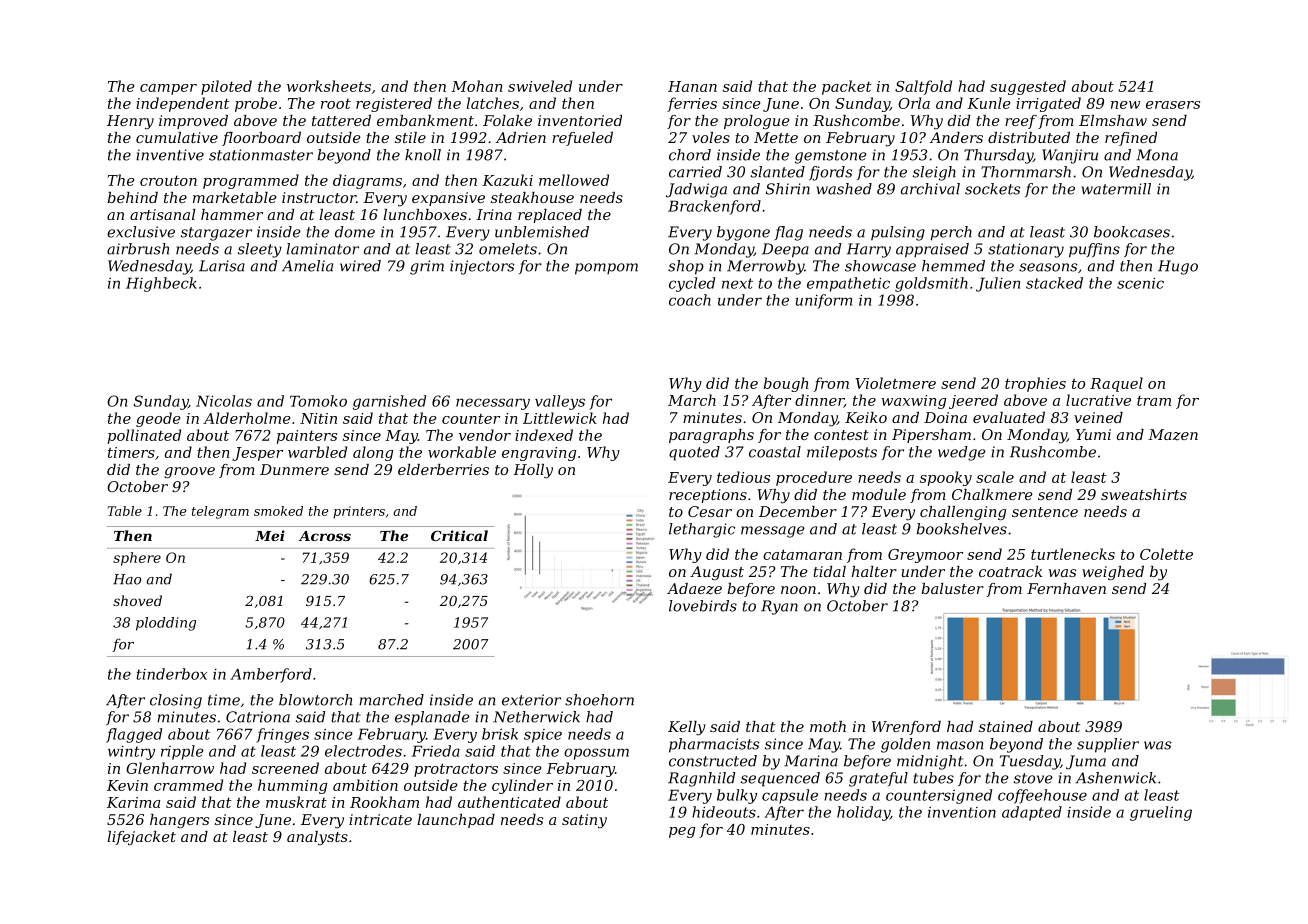 This screenshot has width=1308, height=924. I want to click on Fernhaven, so click(1066, 588).
